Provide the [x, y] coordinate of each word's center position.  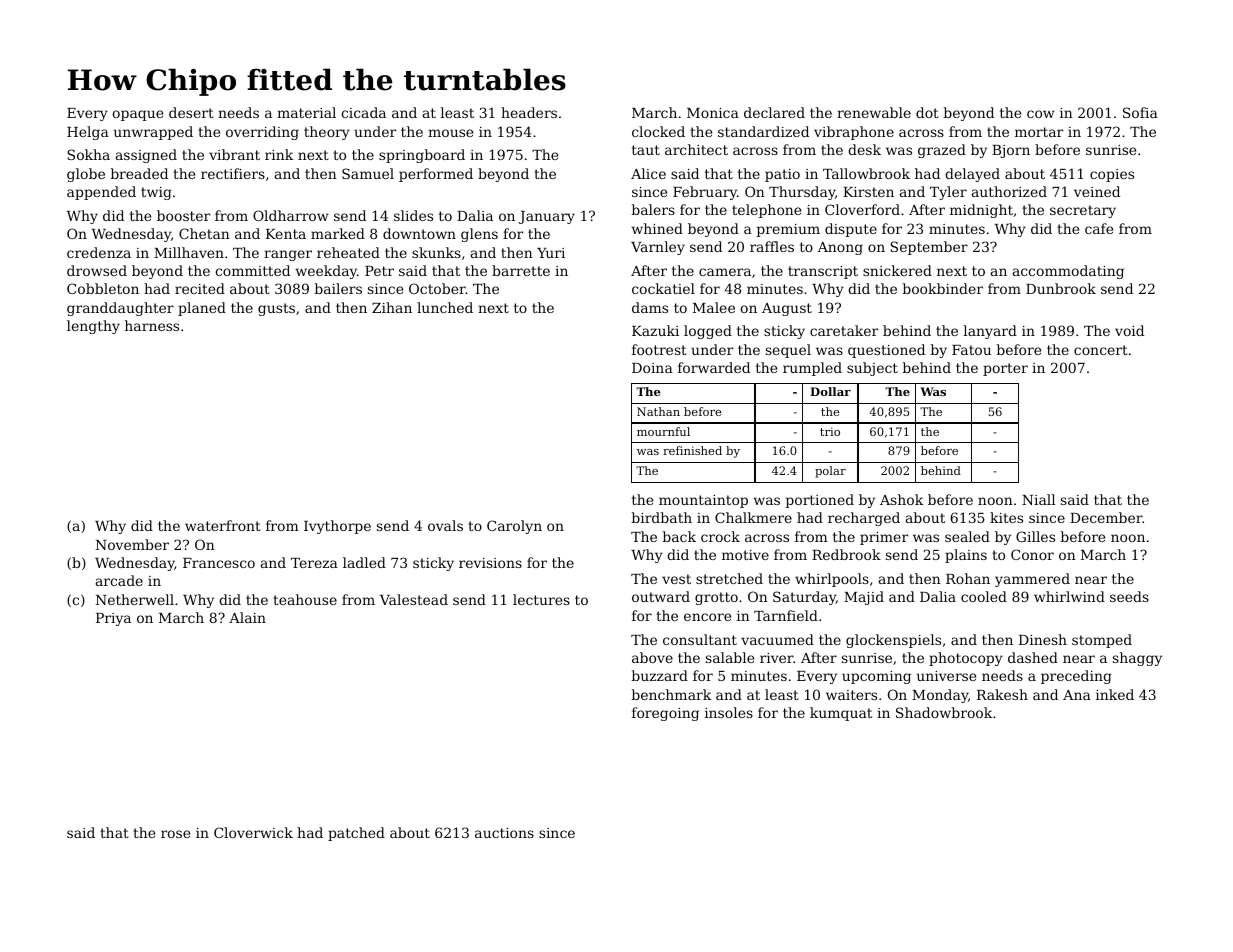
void [1129, 330]
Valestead [414, 599]
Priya [113, 619]
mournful [663, 431]
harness [152, 325]
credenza [99, 252]
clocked [658, 131]
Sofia [1140, 112]
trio [830, 431]
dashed [1033, 657]
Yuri [551, 253]
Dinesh [1043, 639]
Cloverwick [253, 832]
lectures [541, 599]
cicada [363, 112]
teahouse [305, 599]
